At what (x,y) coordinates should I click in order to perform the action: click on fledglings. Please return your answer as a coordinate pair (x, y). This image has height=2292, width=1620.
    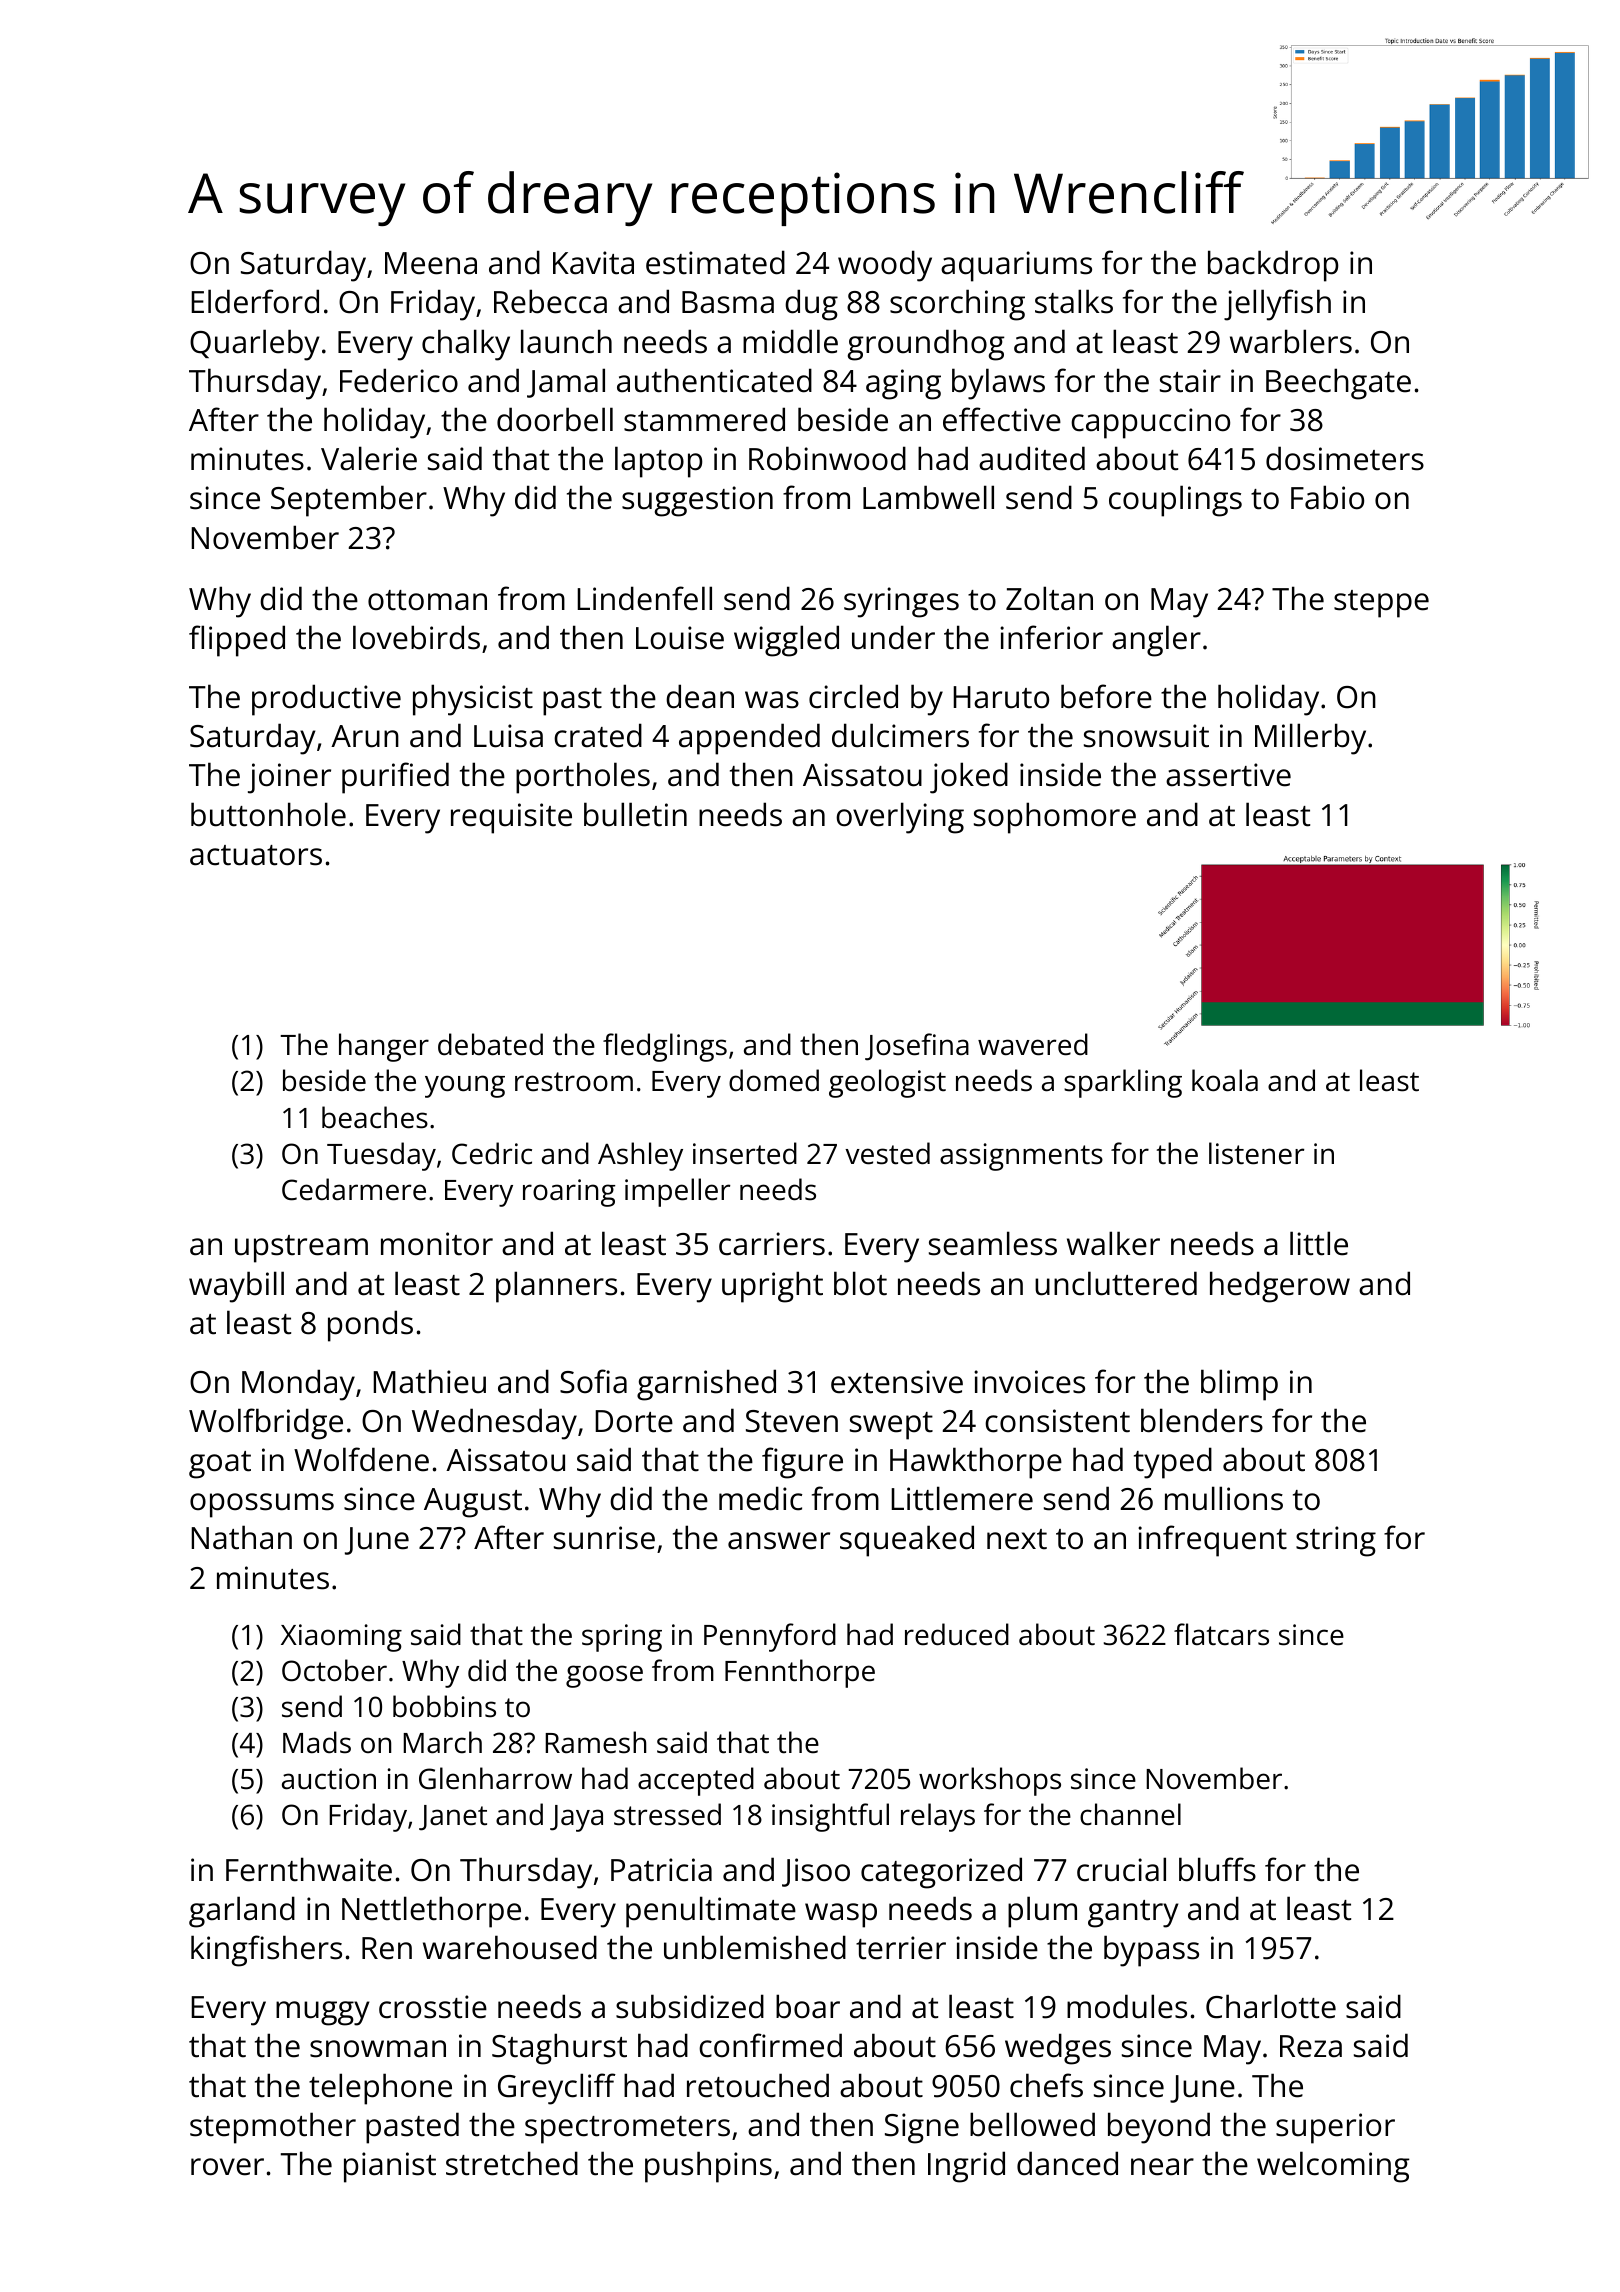
    Looking at the image, I should click on (665, 1047).
